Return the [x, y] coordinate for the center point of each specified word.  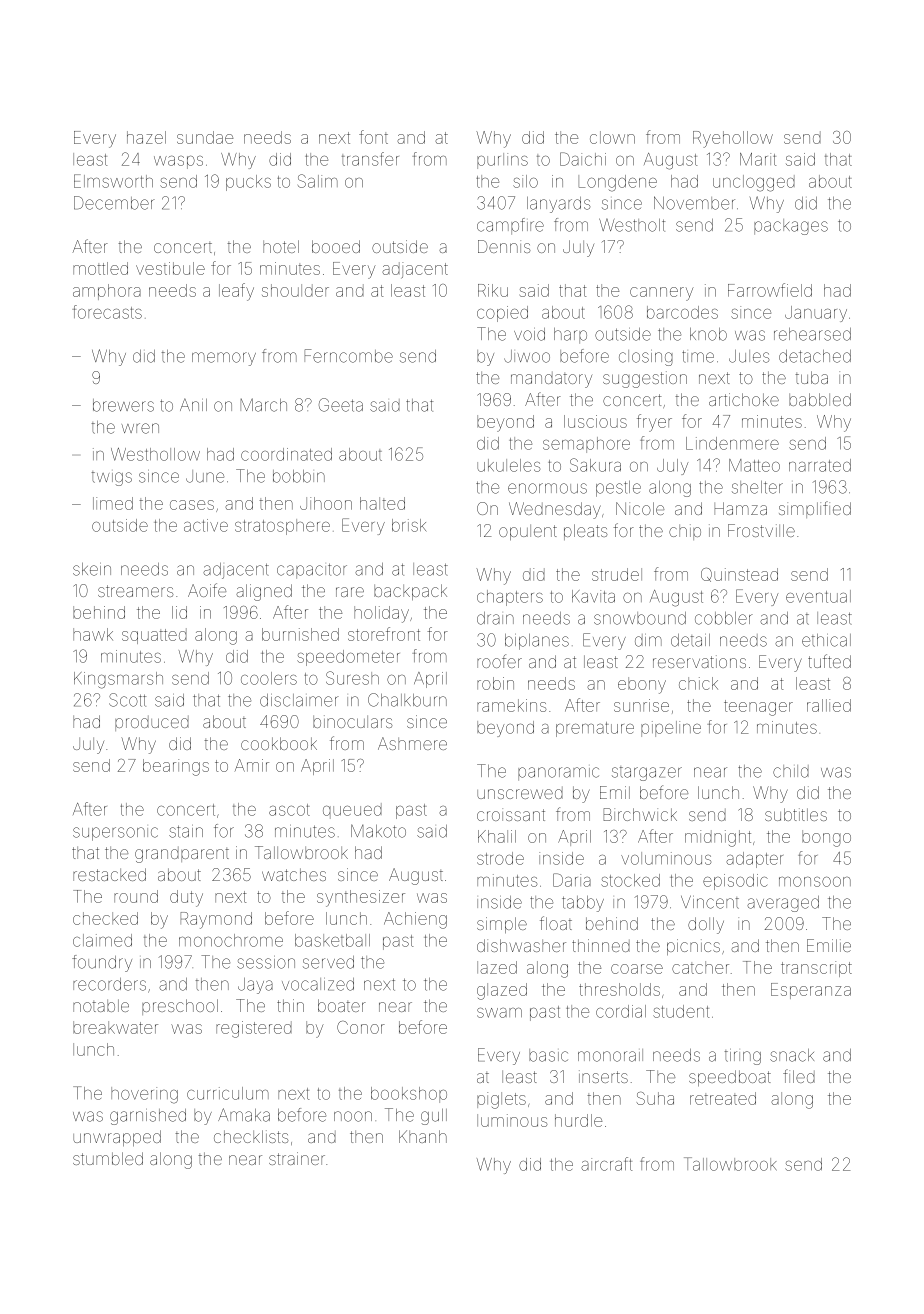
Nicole [640, 508]
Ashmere [412, 743]
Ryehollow [733, 139]
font [373, 137]
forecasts [107, 312]
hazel [146, 137]
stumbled [108, 1158]
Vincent [710, 902]
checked [105, 918]
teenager [758, 708]
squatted [154, 636]
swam [499, 1013]
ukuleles [508, 465]
